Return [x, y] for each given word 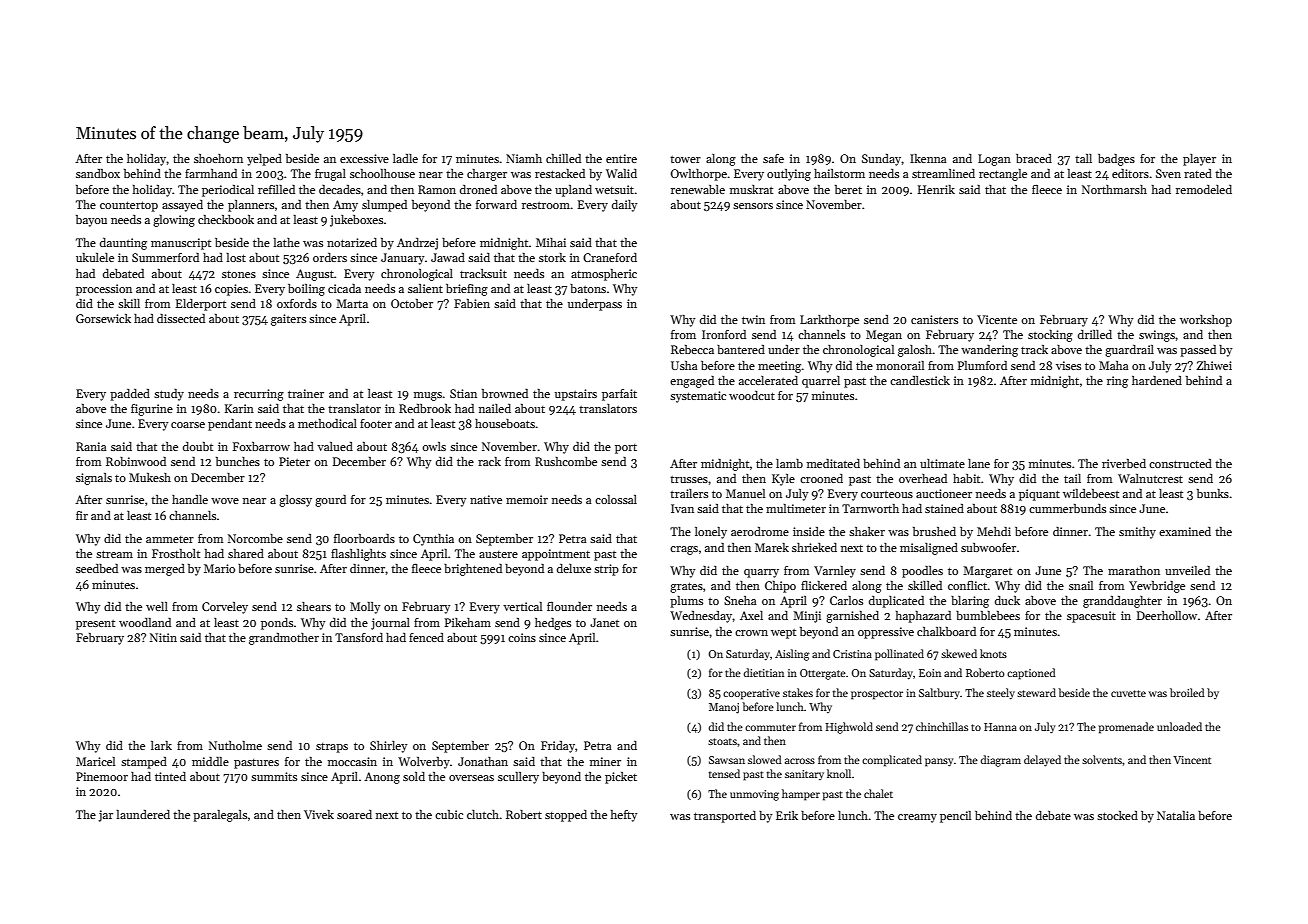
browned [505, 393]
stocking [1050, 336]
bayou [91, 221]
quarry [761, 573]
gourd [330, 501]
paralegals [220, 816]
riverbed [1124, 463]
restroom [546, 205]
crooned [821, 478]
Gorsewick [103, 318]
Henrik [936, 189]
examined [1185, 531]
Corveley [225, 608]
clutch [483, 814]
